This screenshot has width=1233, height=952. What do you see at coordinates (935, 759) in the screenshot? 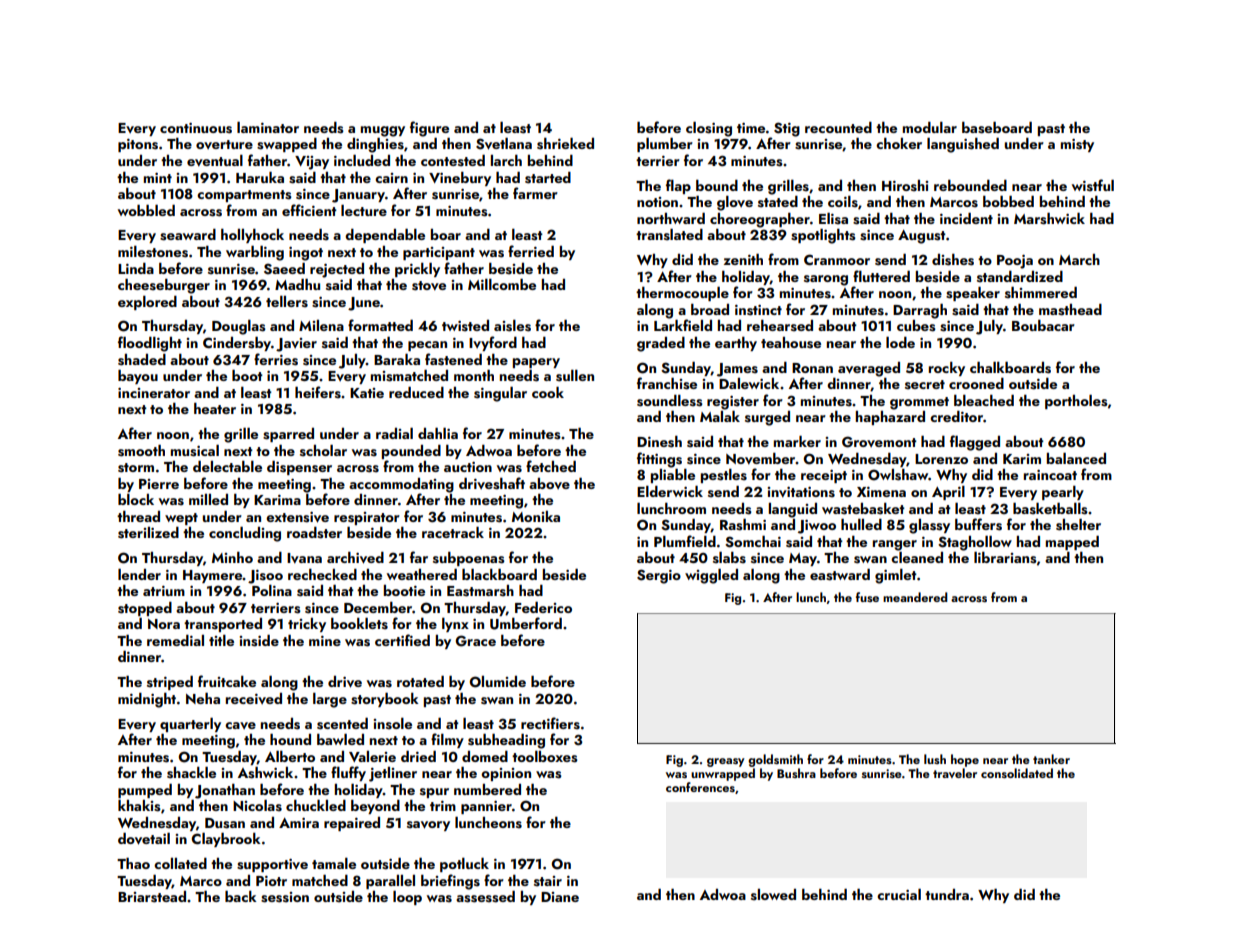
I see `lush` at bounding box center [935, 759].
